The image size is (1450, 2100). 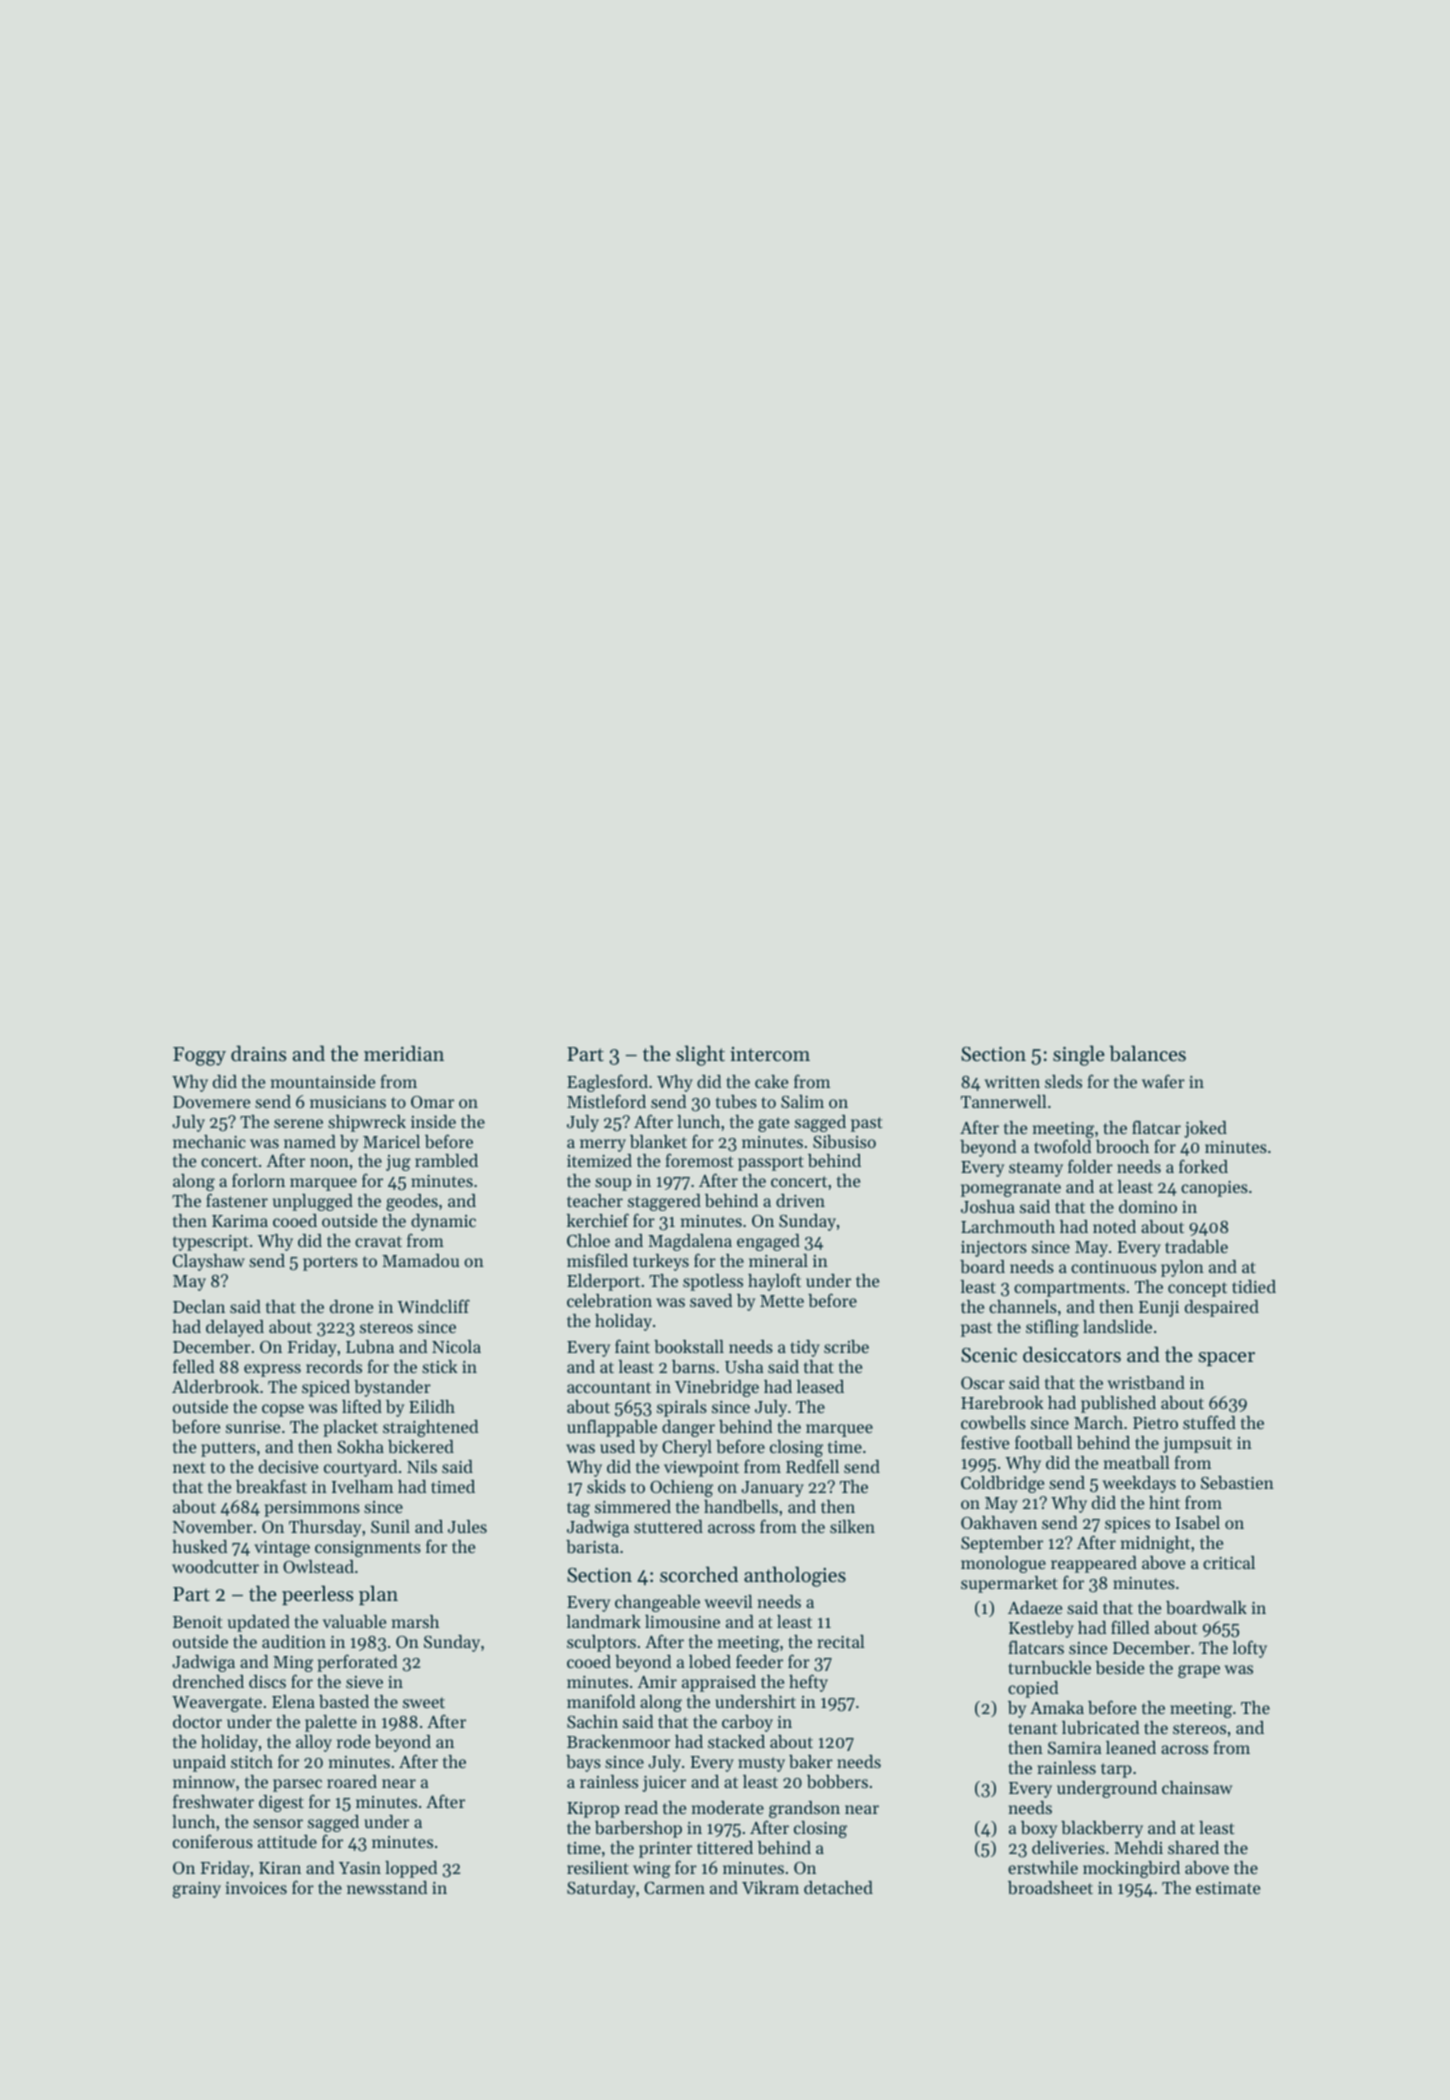 What do you see at coordinates (1114, 1226) in the document?
I see `noted` at bounding box center [1114, 1226].
